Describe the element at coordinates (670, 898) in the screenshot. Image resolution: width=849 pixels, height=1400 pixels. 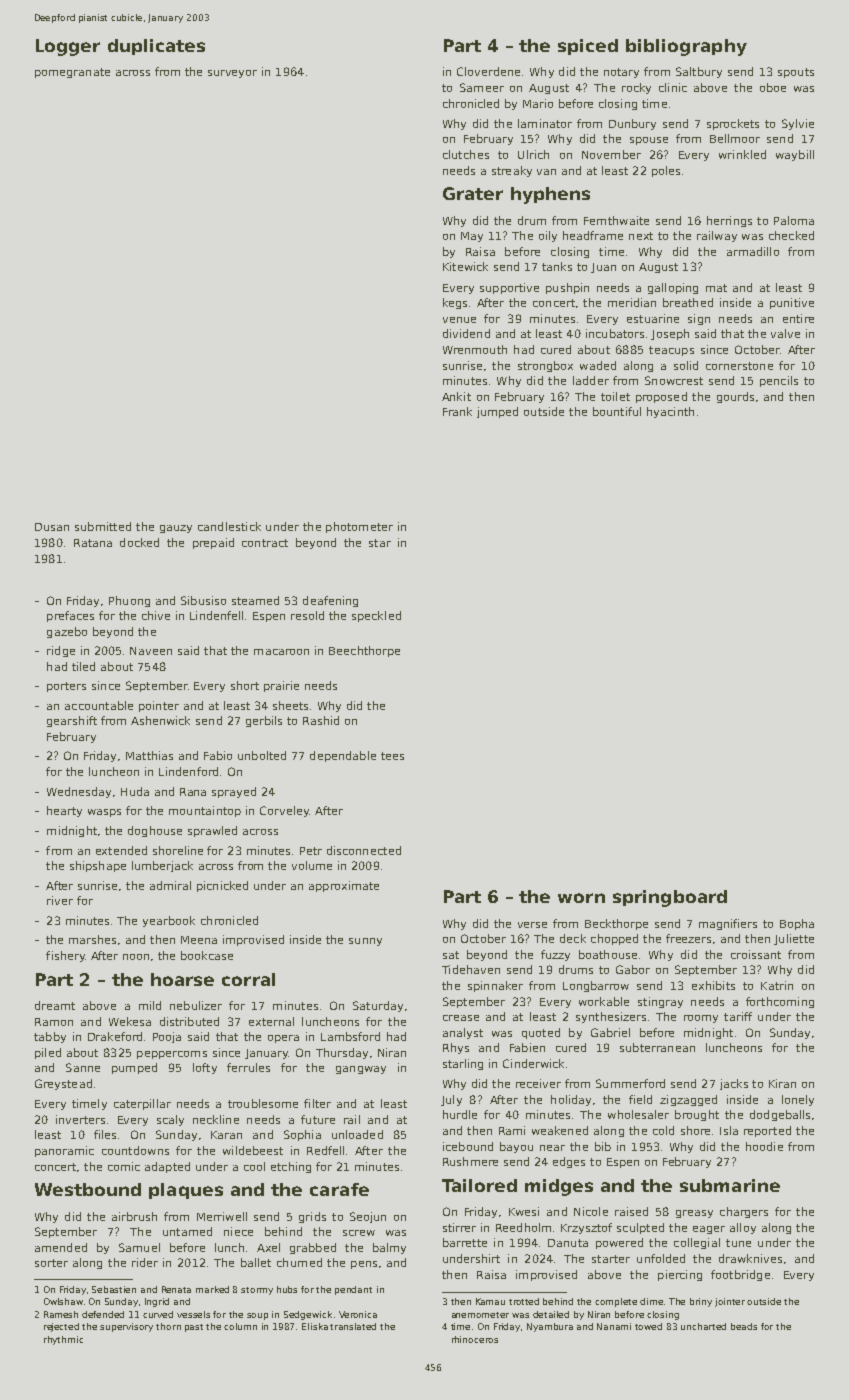
I see `springboard` at that location.
